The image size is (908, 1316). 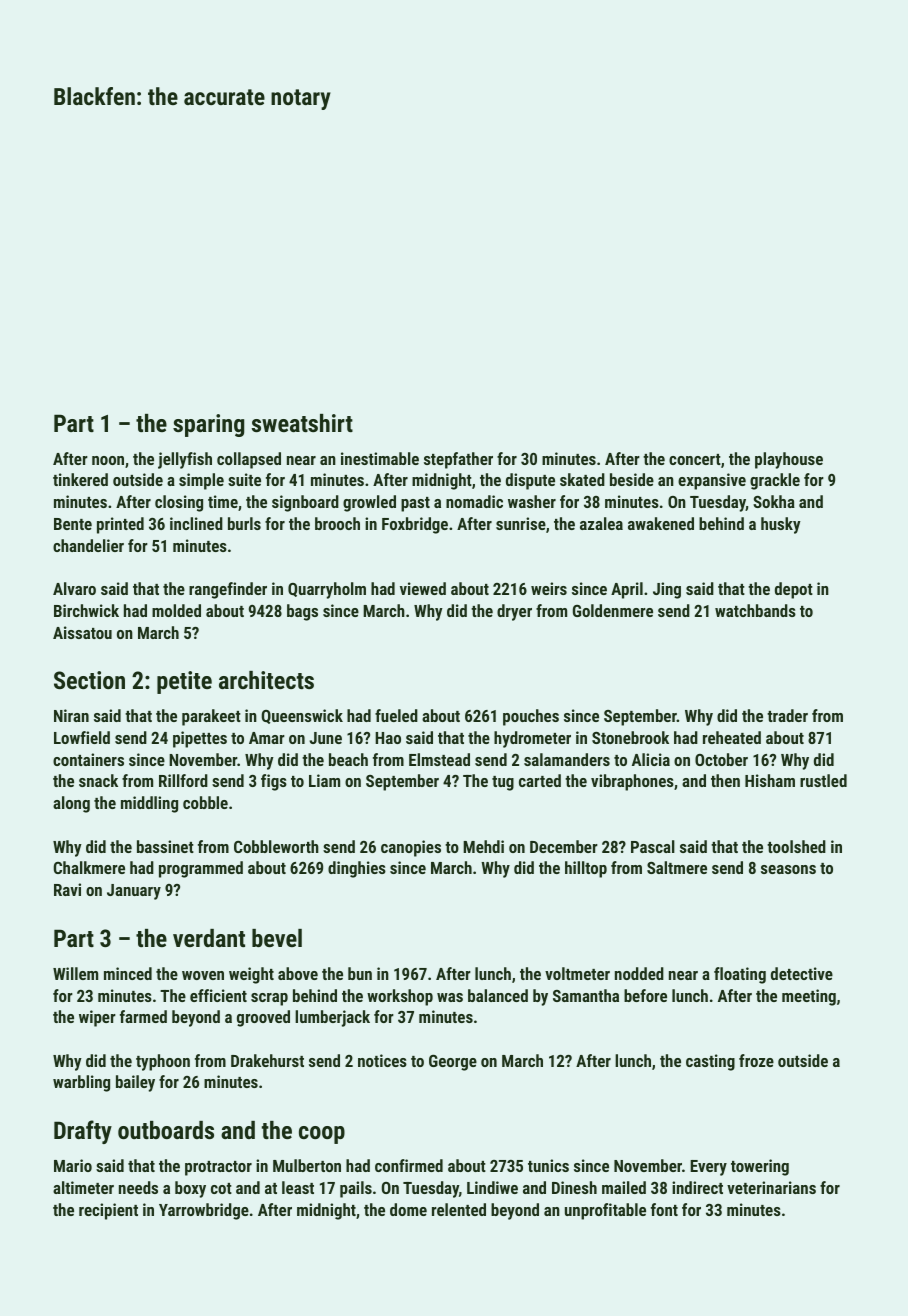 What do you see at coordinates (73, 1165) in the screenshot?
I see `Mario` at bounding box center [73, 1165].
